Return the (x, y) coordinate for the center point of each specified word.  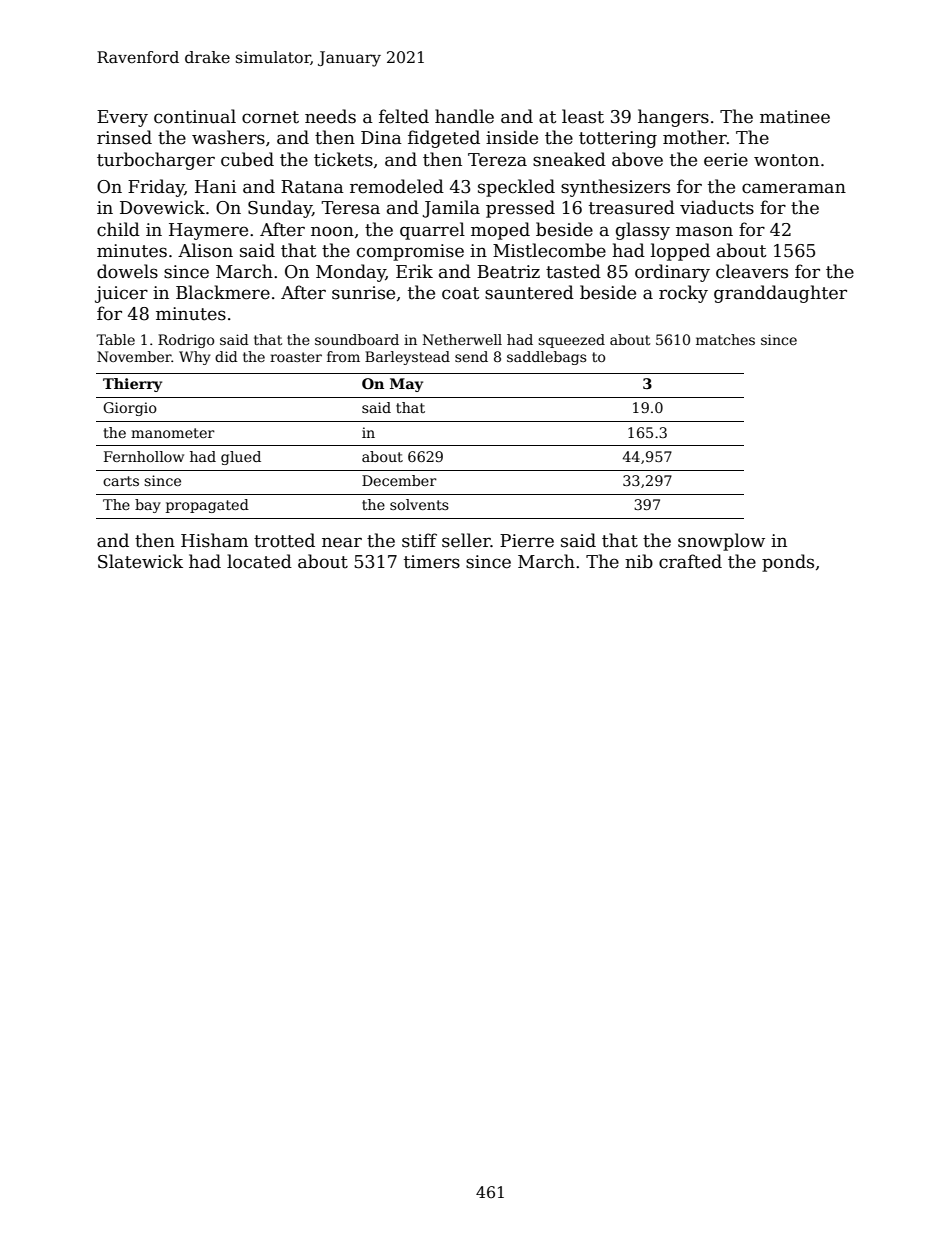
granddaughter (780, 294)
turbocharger (156, 161)
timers (432, 562)
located (259, 561)
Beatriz (508, 272)
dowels (127, 271)
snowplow (721, 542)
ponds (788, 563)
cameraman (794, 188)
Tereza (497, 160)
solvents (419, 504)
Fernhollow (144, 456)
